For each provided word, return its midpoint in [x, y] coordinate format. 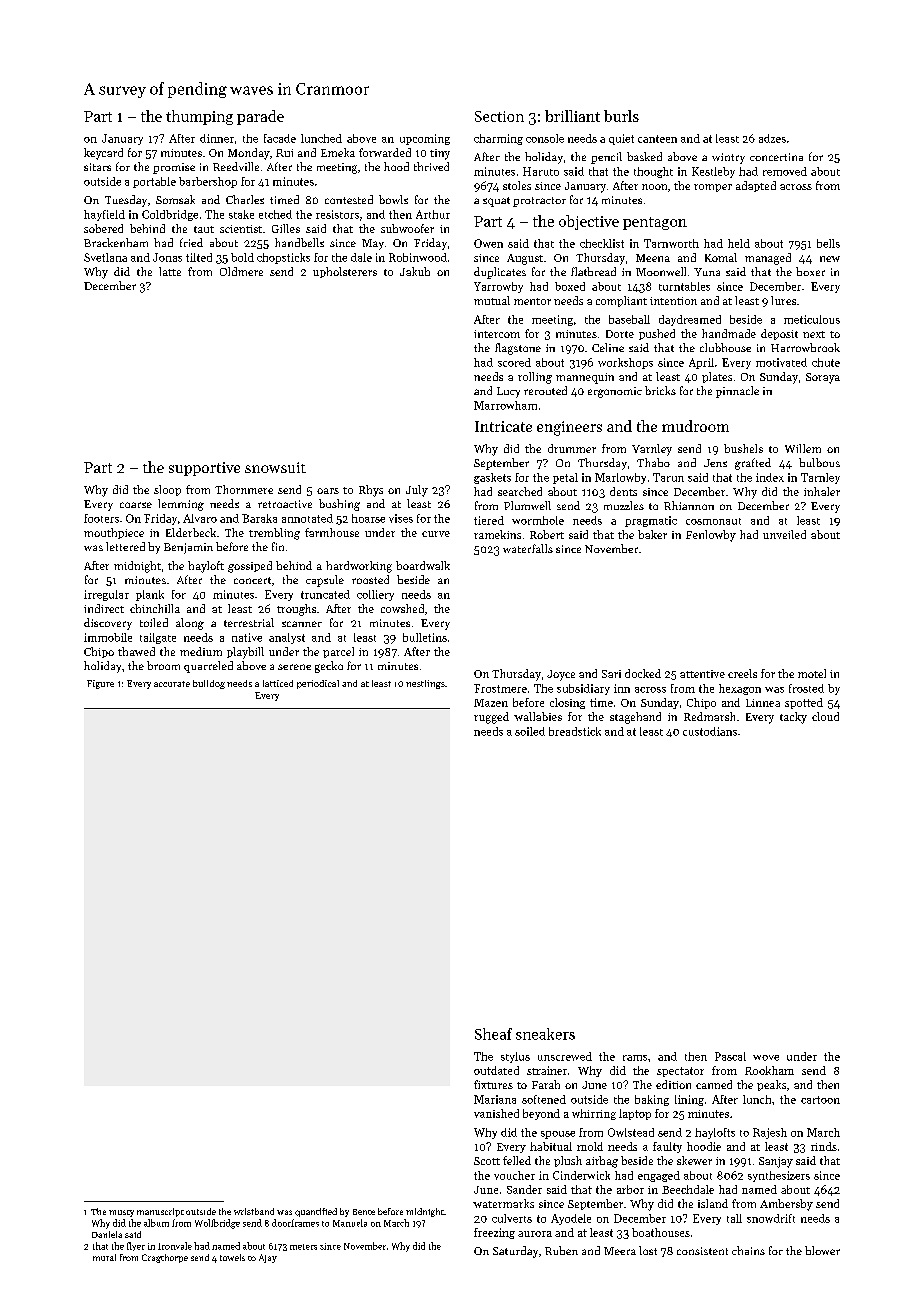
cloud [825, 716]
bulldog [209, 684]
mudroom [695, 426]
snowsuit [275, 467]
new [830, 259]
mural [104, 1257]
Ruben [561, 1250]
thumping [199, 117]
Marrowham [505, 405]
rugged [491, 718]
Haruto [541, 171]
